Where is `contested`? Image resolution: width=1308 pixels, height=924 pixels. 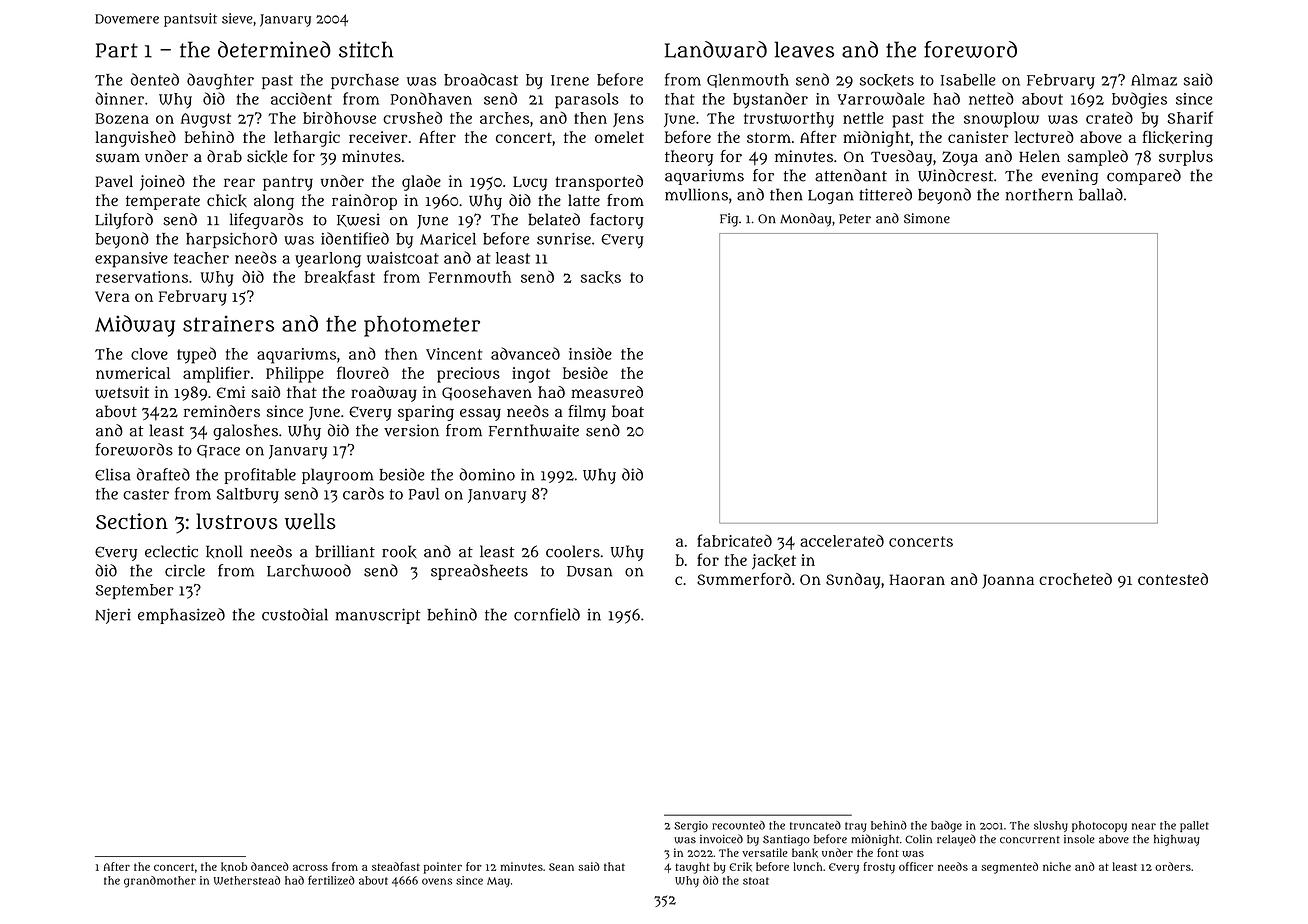
contested is located at coordinates (1173, 579).
